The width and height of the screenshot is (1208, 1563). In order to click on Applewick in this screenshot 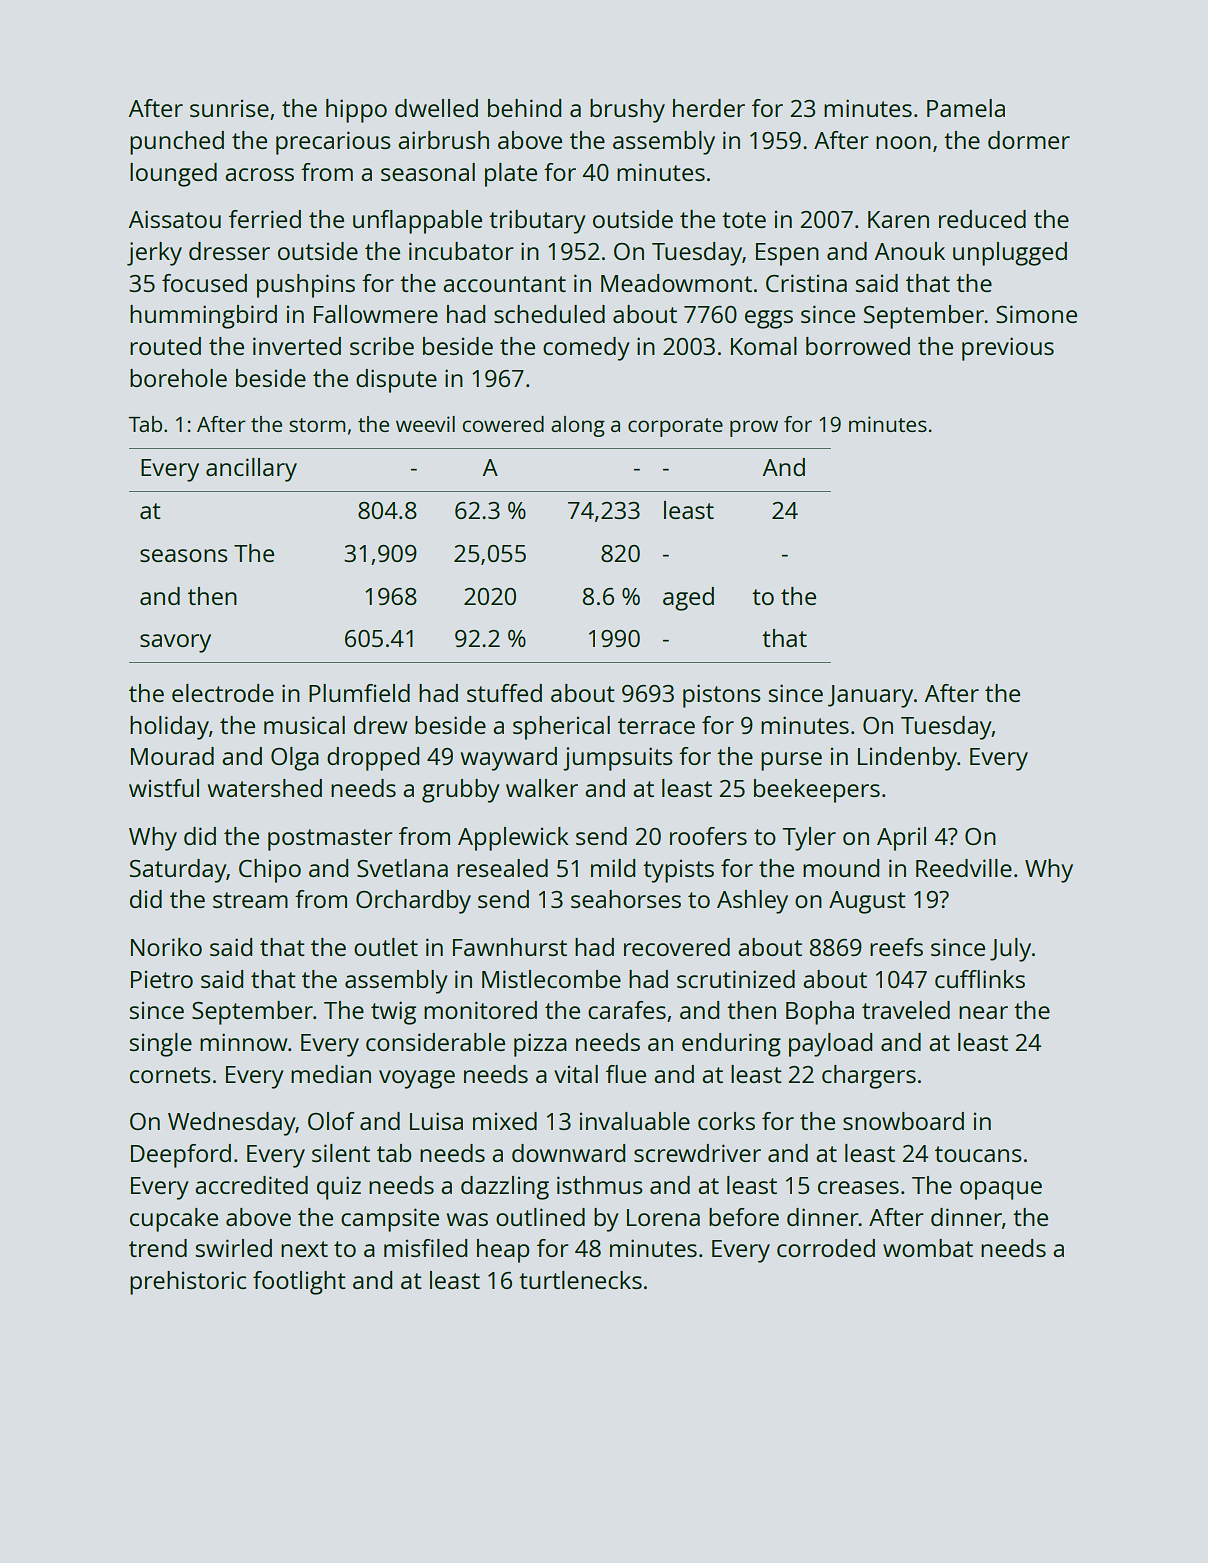, I will do `click(513, 839)`.
